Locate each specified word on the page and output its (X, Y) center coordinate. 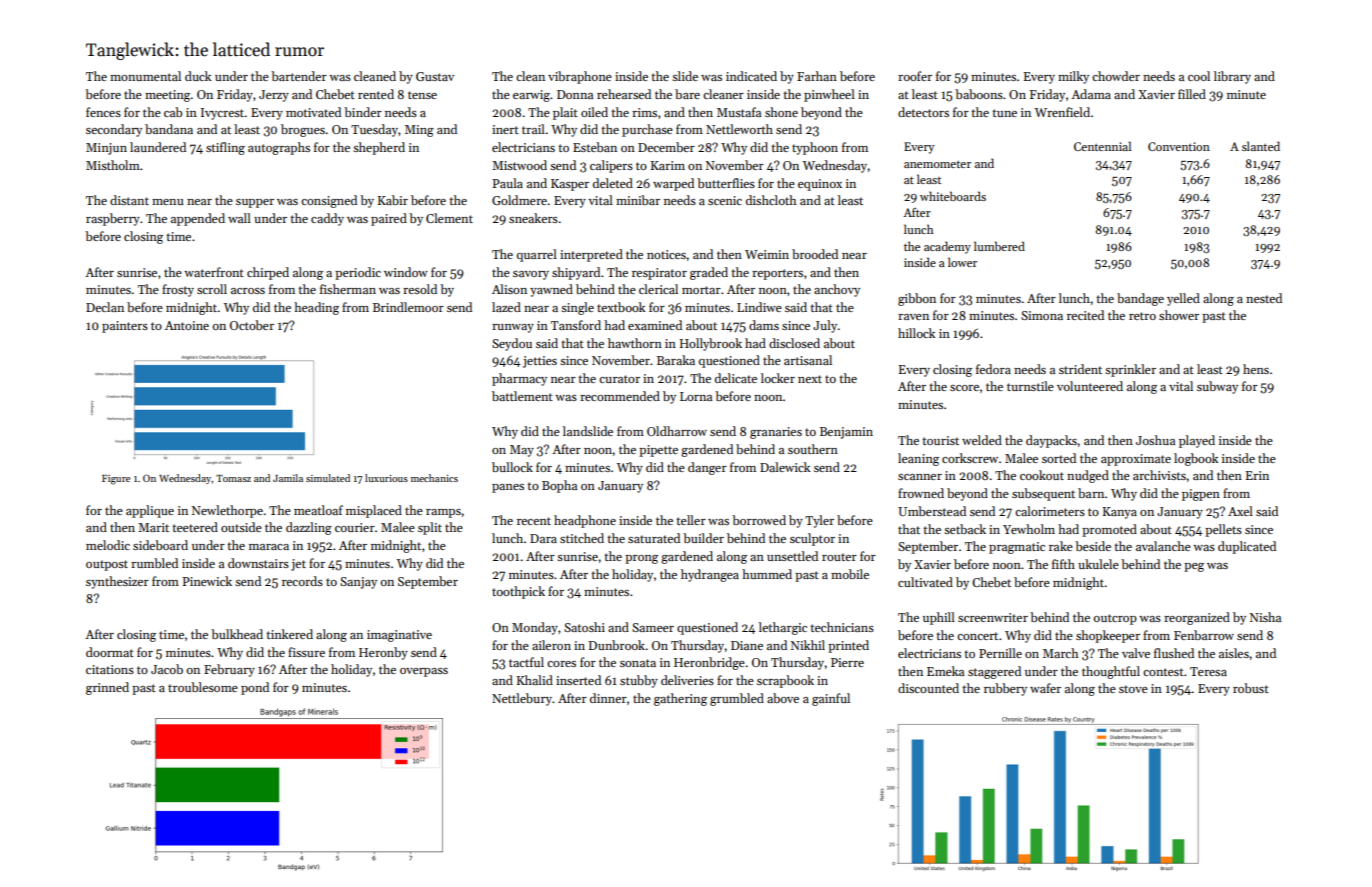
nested (1264, 298)
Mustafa (739, 112)
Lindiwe (759, 307)
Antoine (187, 325)
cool (1199, 76)
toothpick (518, 592)
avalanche (1163, 546)
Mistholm (113, 165)
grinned (107, 688)
